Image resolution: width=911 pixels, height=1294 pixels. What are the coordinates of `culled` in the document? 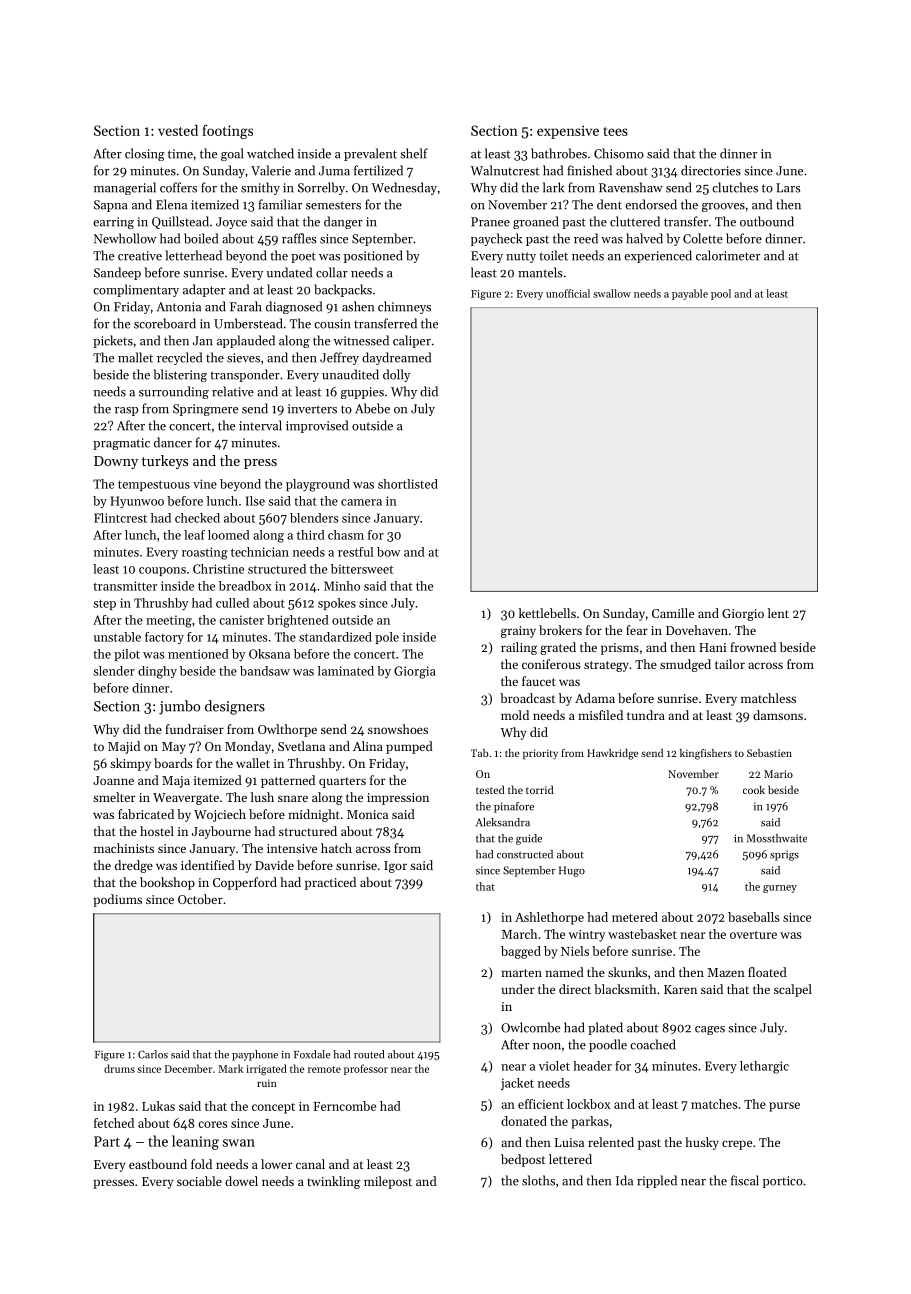 It's located at (232, 603).
